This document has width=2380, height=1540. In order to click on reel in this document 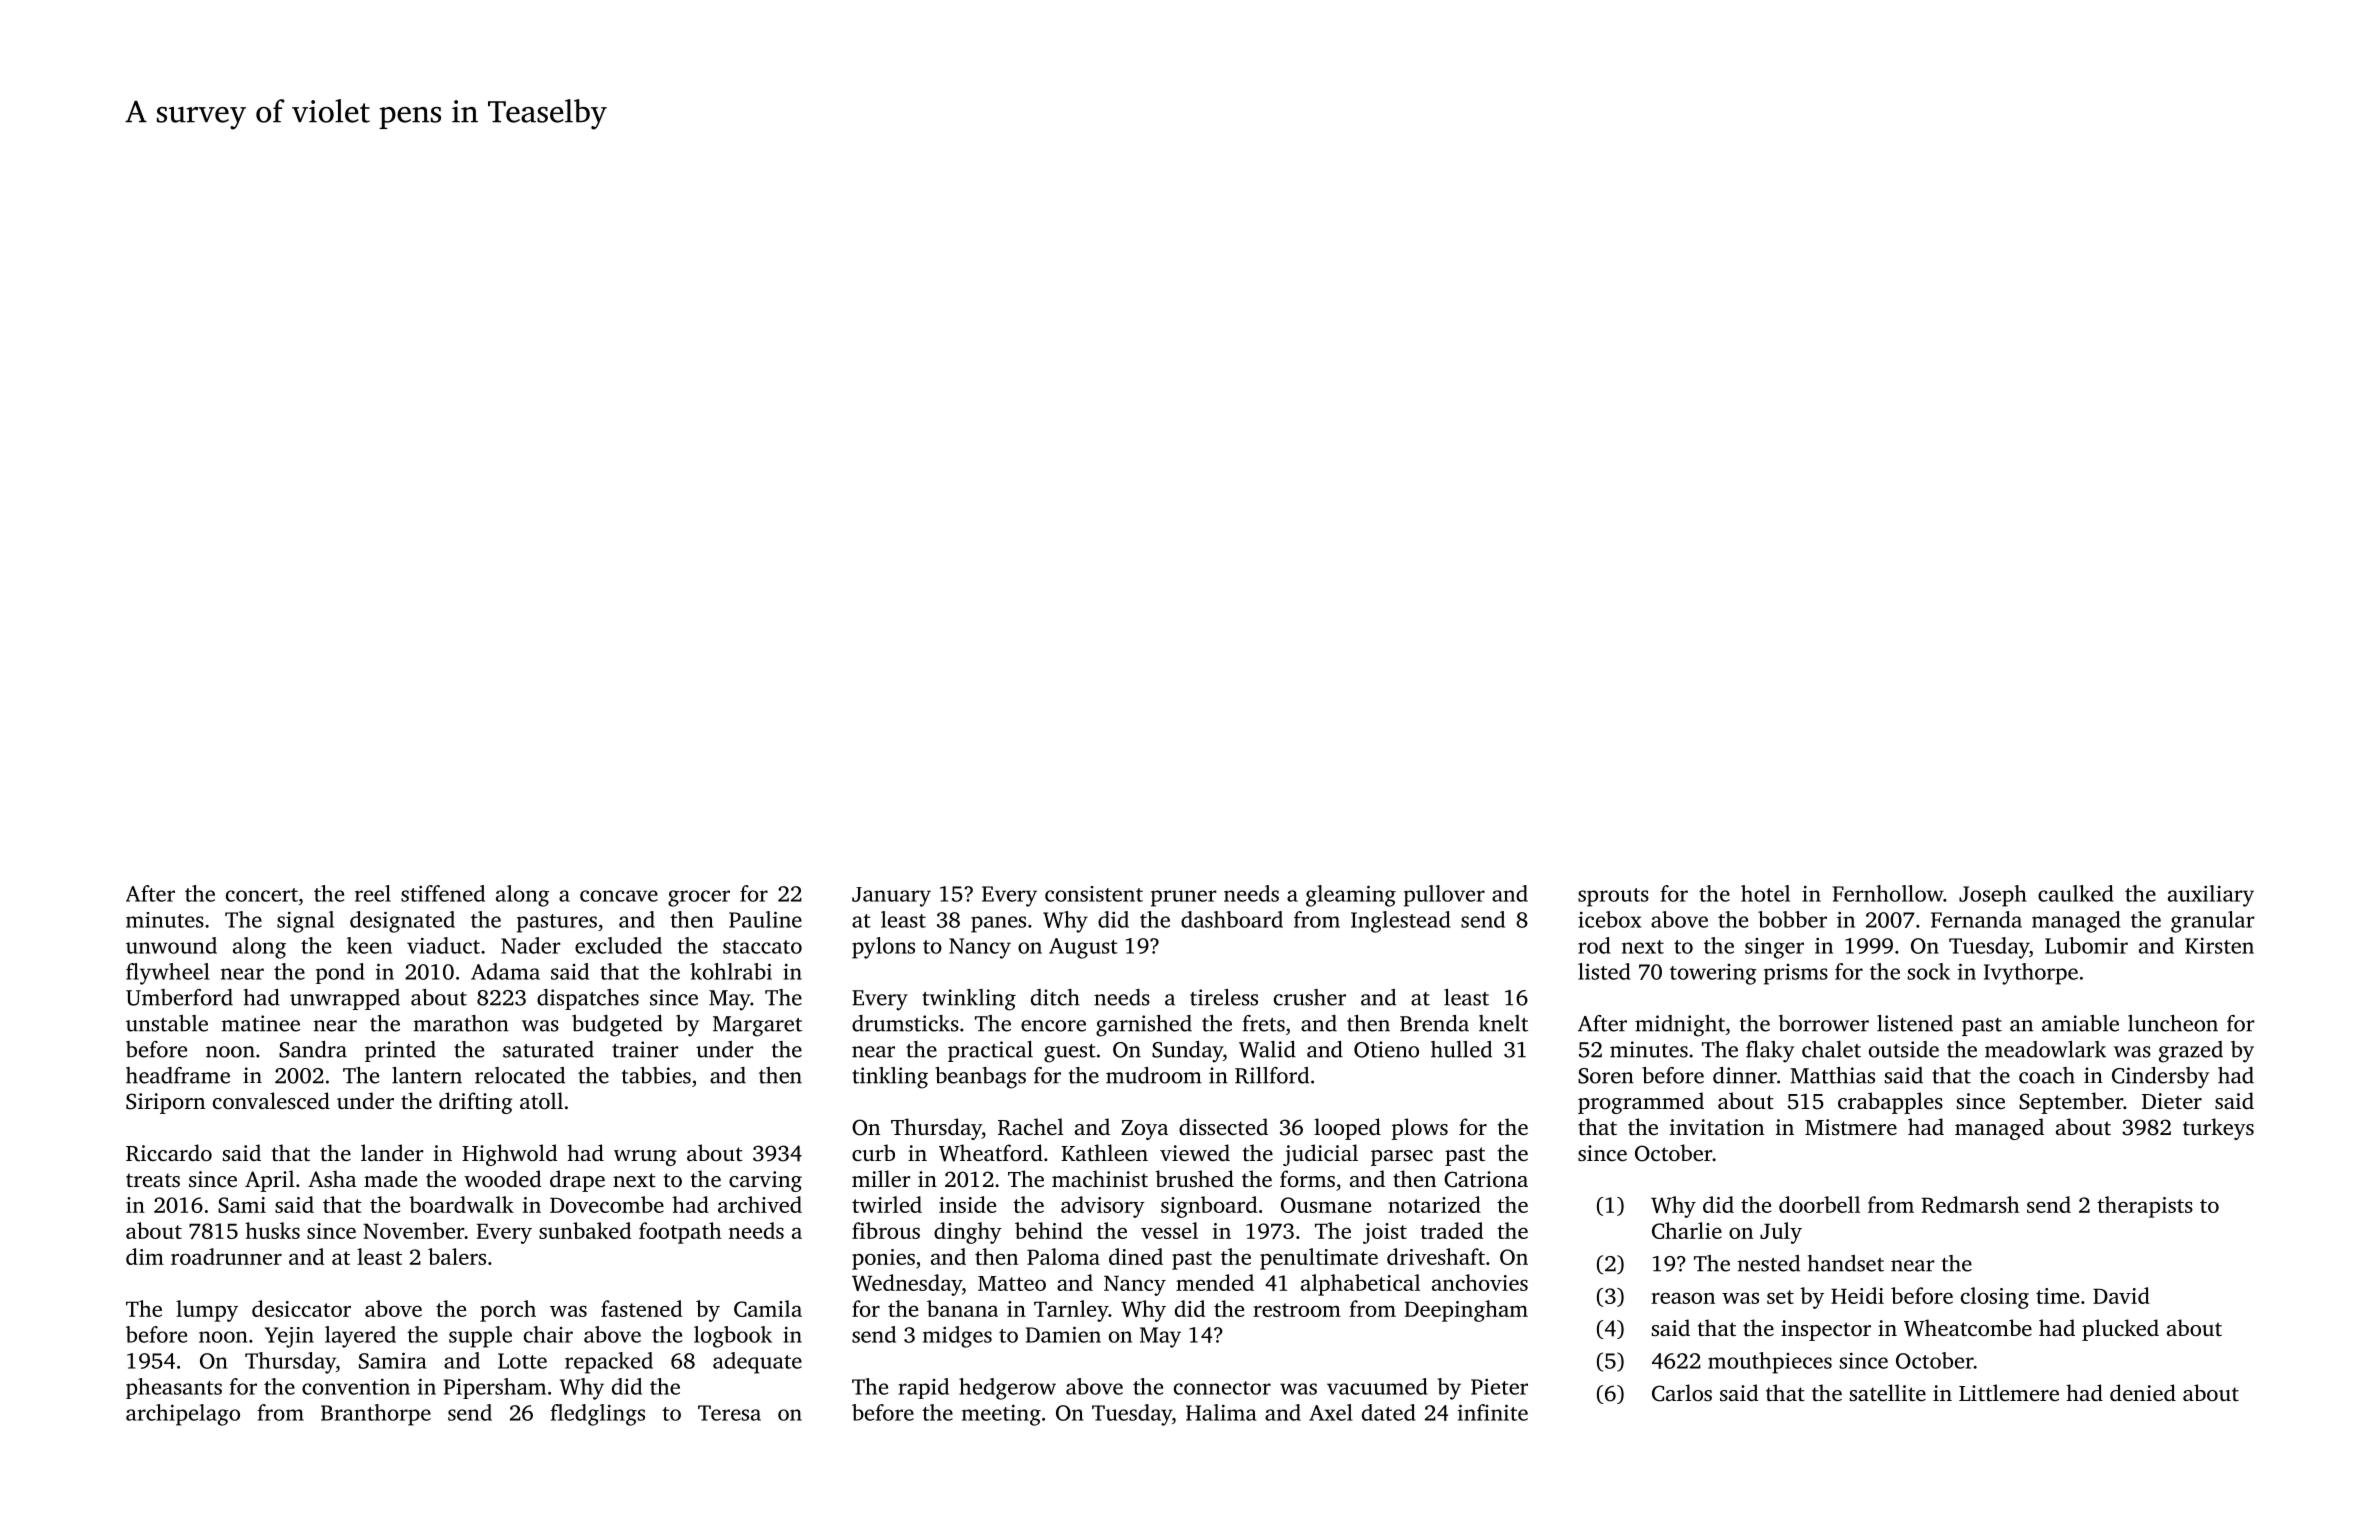, I will do `click(373, 893)`.
